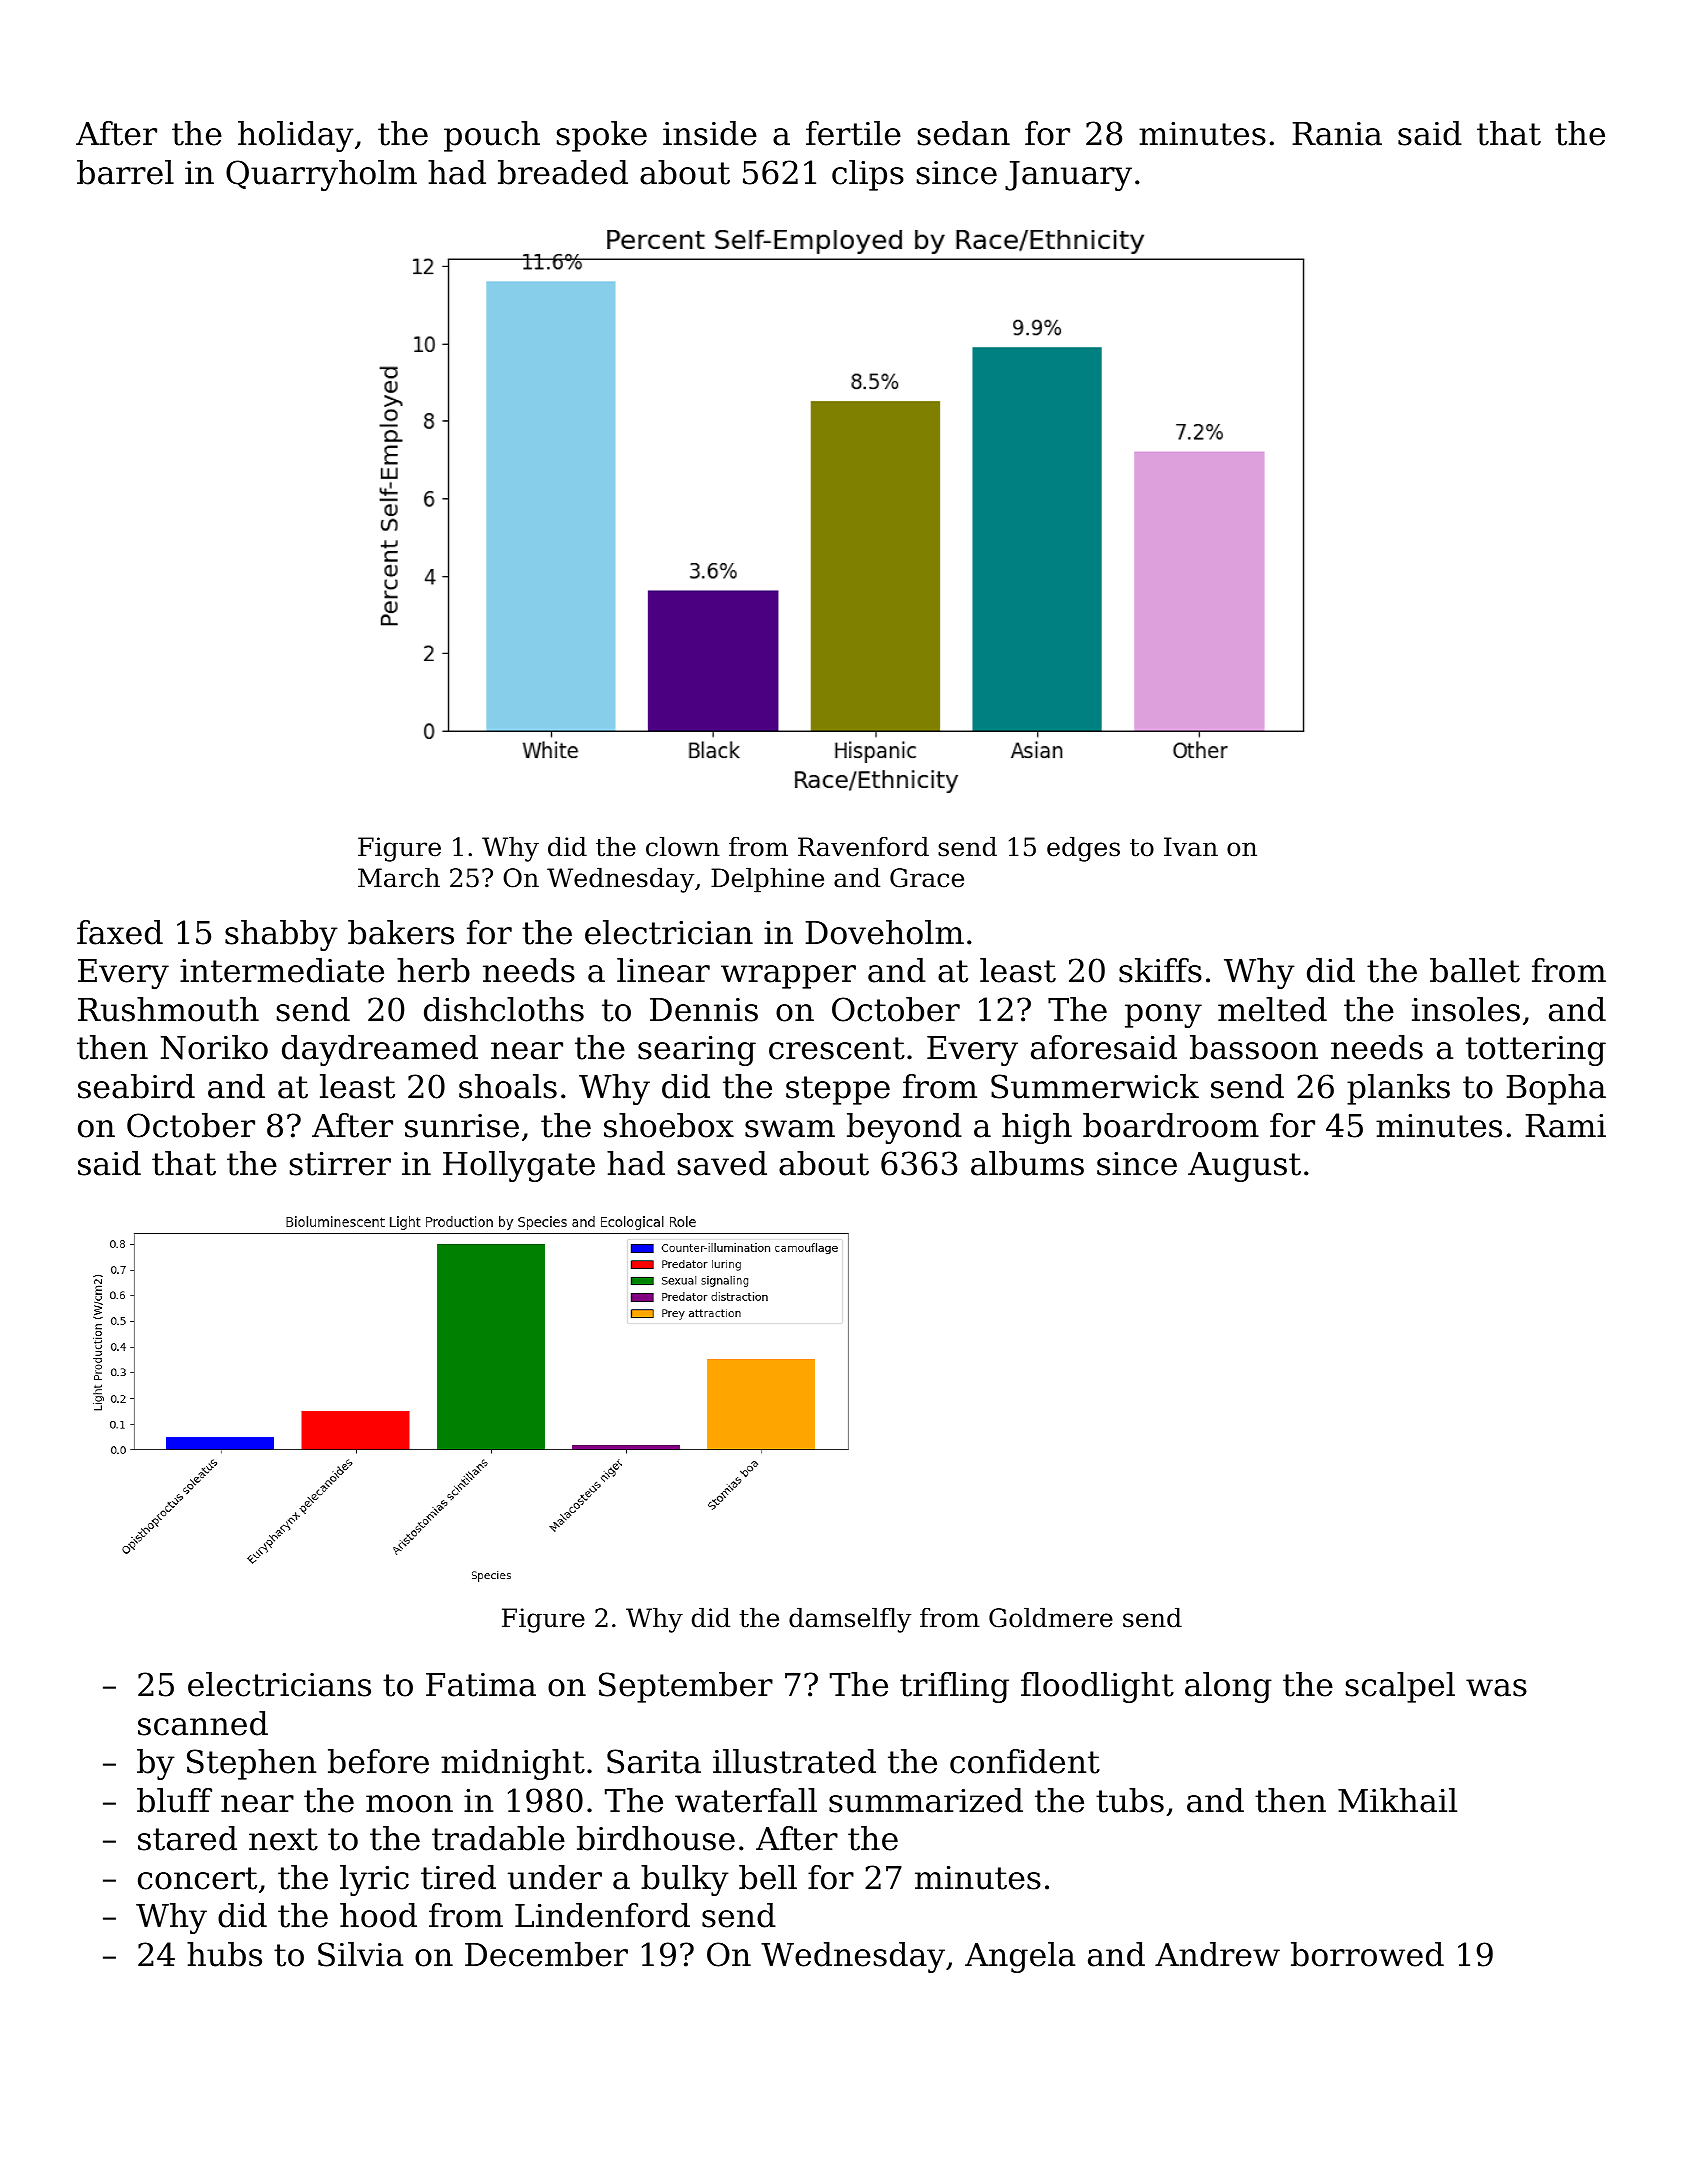 The image size is (1683, 2178). What do you see at coordinates (519, 1166) in the document?
I see `Hollygate` at bounding box center [519, 1166].
